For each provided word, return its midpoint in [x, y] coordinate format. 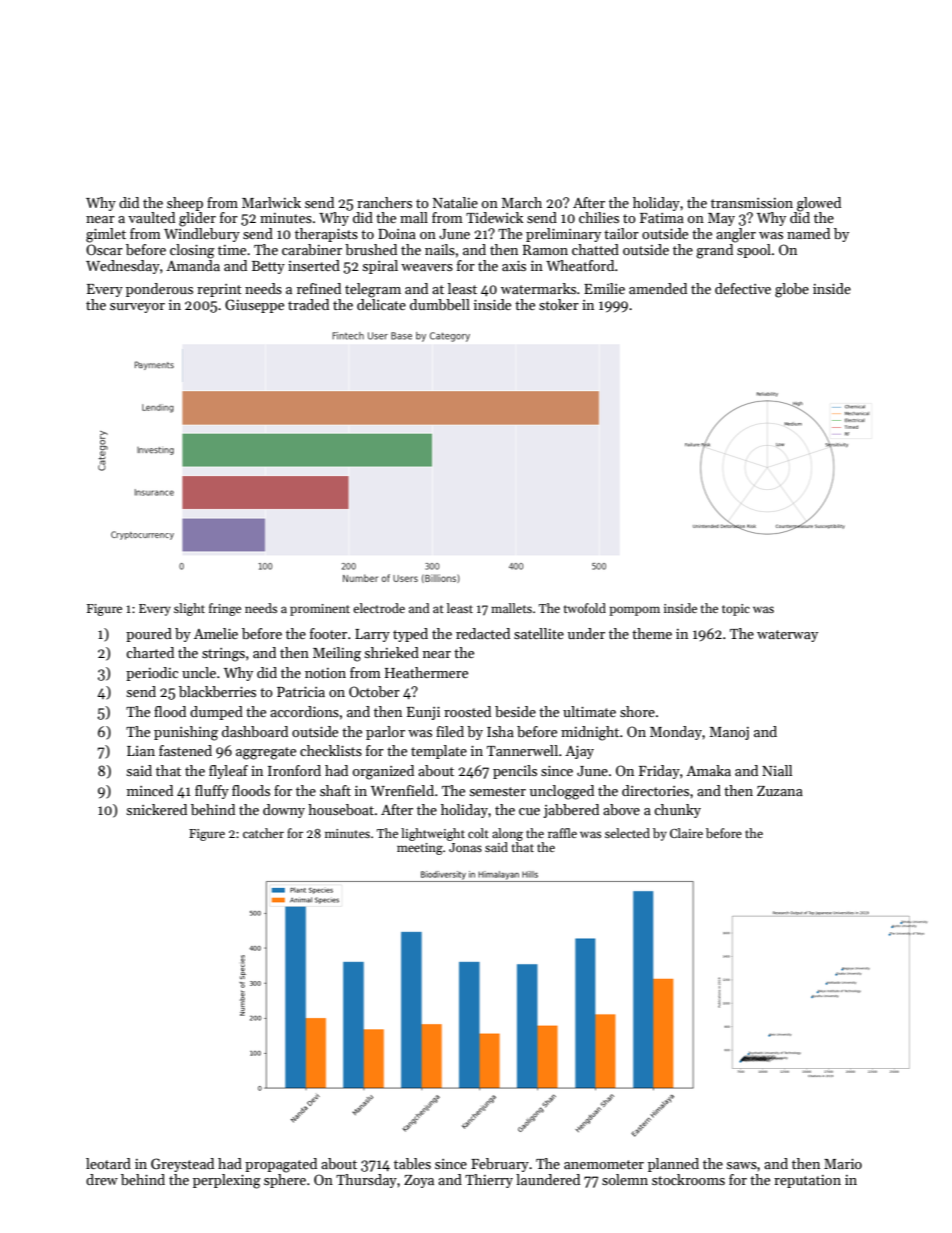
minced [150, 790]
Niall [777, 770]
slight [189, 609]
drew [102, 1179]
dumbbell [440, 304]
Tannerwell [522, 750]
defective [743, 288]
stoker [559, 304]
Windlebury [202, 235]
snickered [157, 809]
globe [792, 290]
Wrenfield [402, 790]
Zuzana [780, 791]
